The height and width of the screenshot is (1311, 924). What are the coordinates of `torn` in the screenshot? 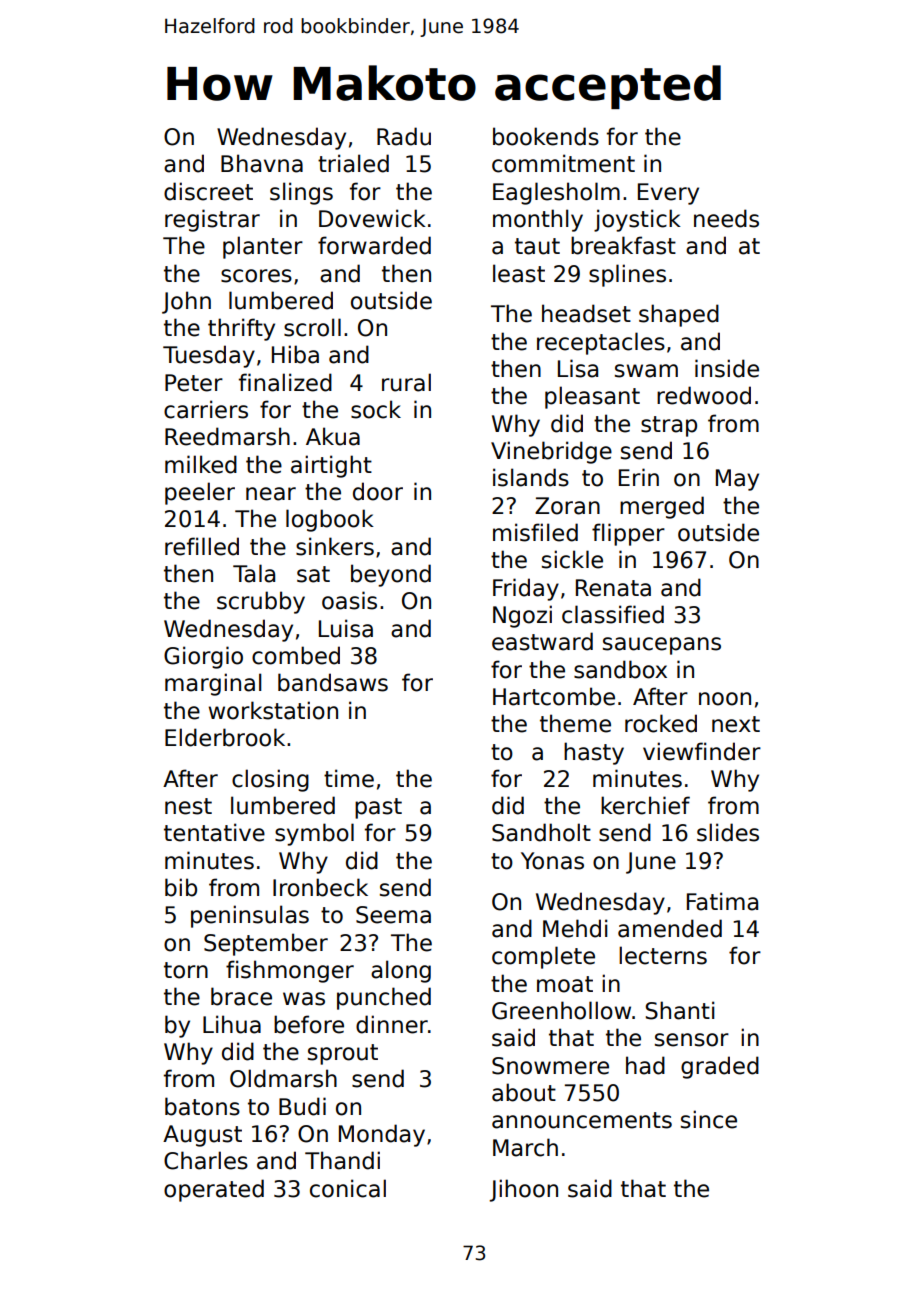 It's located at (186, 970).
